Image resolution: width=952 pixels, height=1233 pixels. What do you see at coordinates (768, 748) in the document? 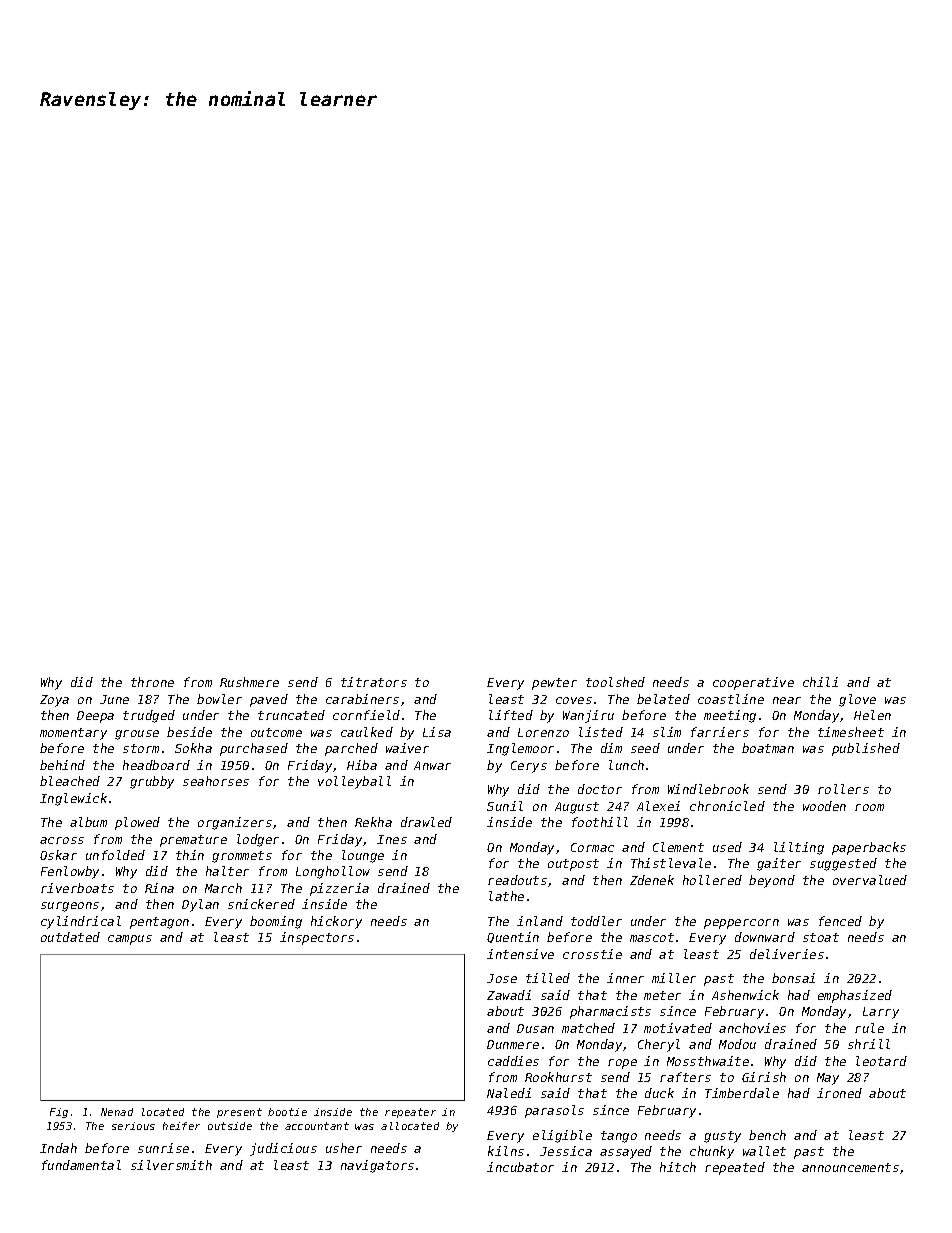
I see `boatman` at bounding box center [768, 748].
